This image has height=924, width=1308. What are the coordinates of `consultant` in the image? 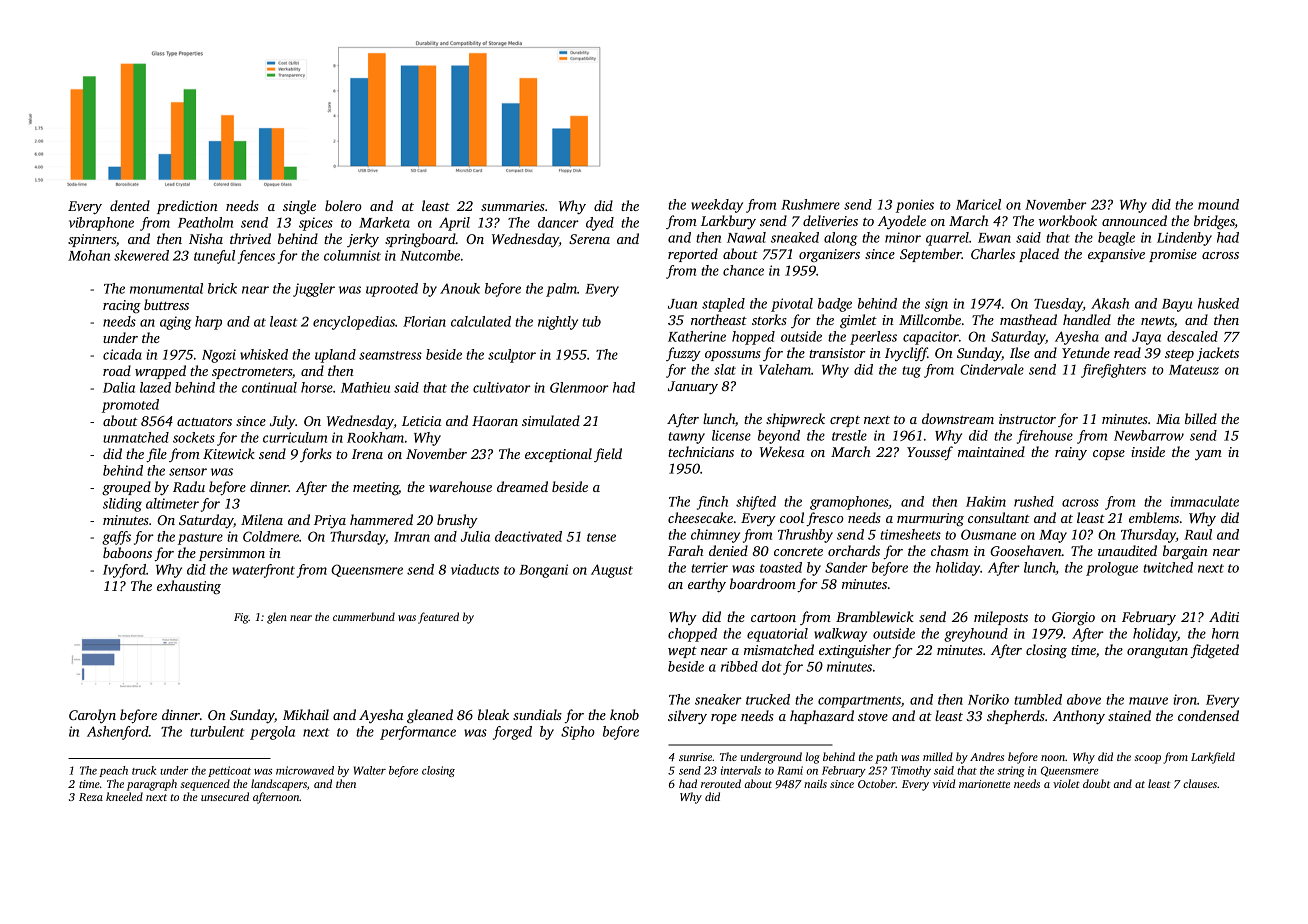 It's located at (999, 517).
